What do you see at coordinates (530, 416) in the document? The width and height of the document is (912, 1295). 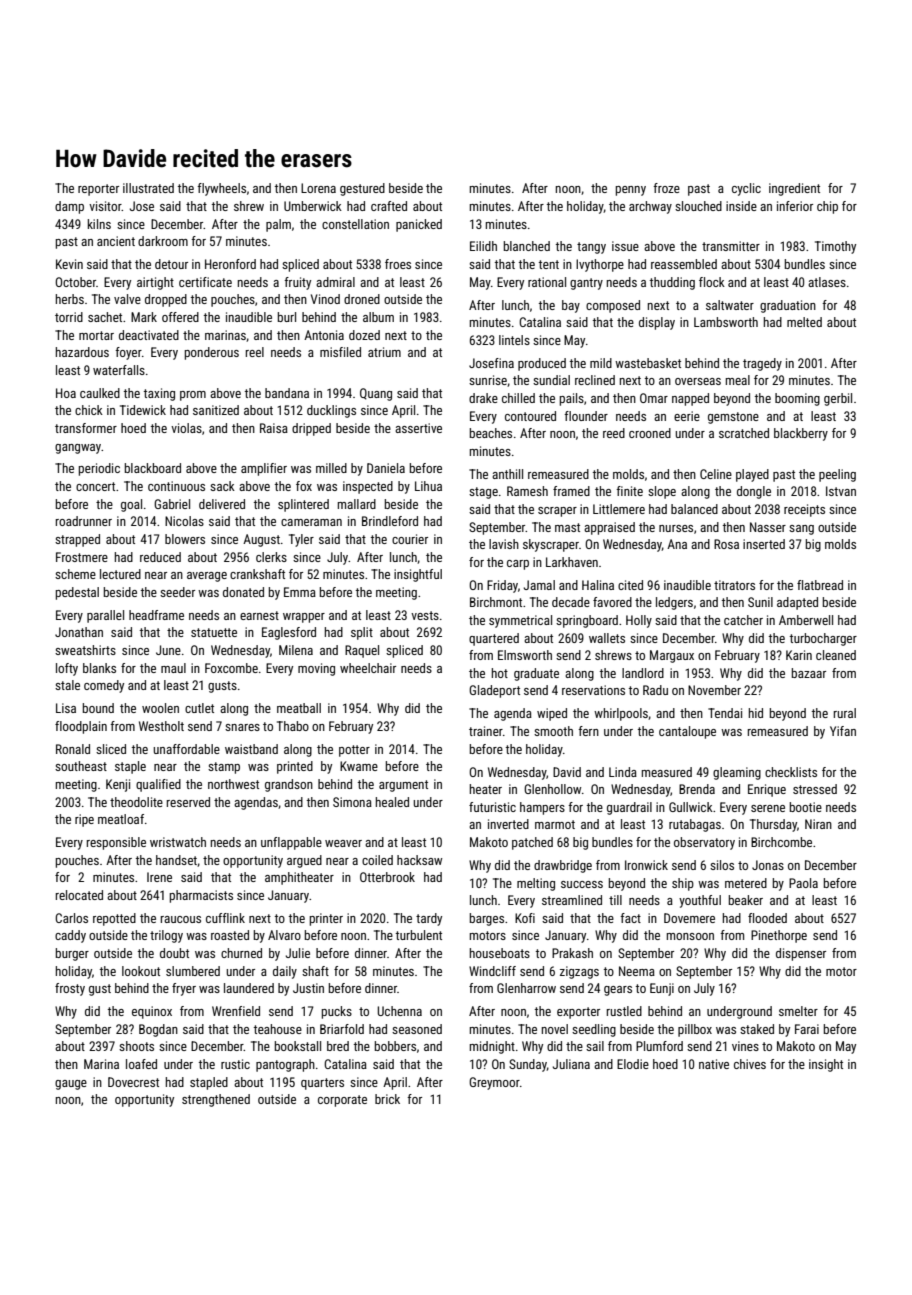 I see `contoured` at bounding box center [530, 416].
